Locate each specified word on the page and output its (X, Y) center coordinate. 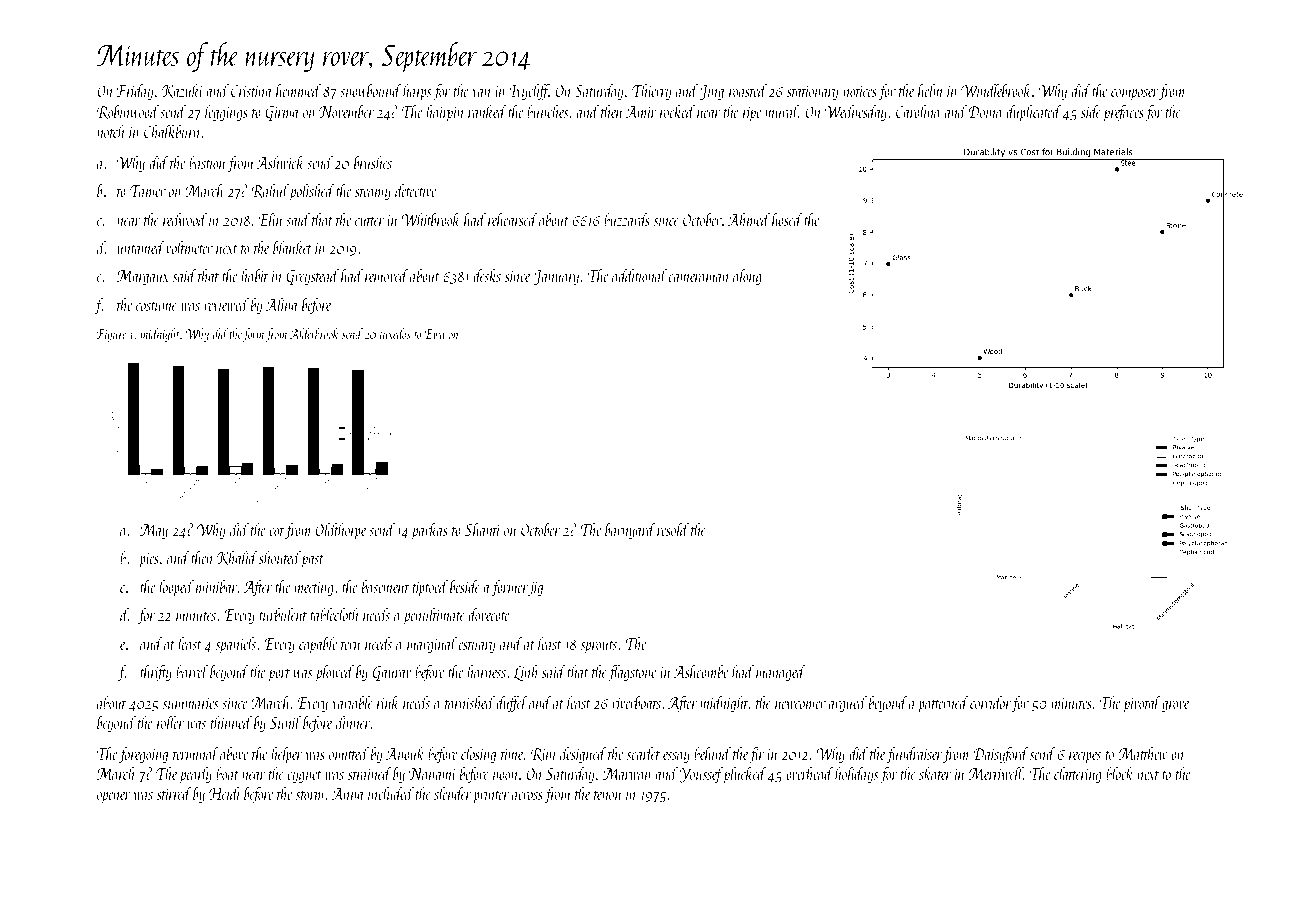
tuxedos (395, 333)
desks (487, 275)
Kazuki (182, 91)
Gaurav (392, 673)
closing (478, 755)
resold (673, 529)
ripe (752, 114)
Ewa (435, 334)
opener (114, 798)
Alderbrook (314, 333)
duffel (511, 704)
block (1119, 773)
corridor (990, 702)
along (747, 277)
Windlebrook (996, 90)
